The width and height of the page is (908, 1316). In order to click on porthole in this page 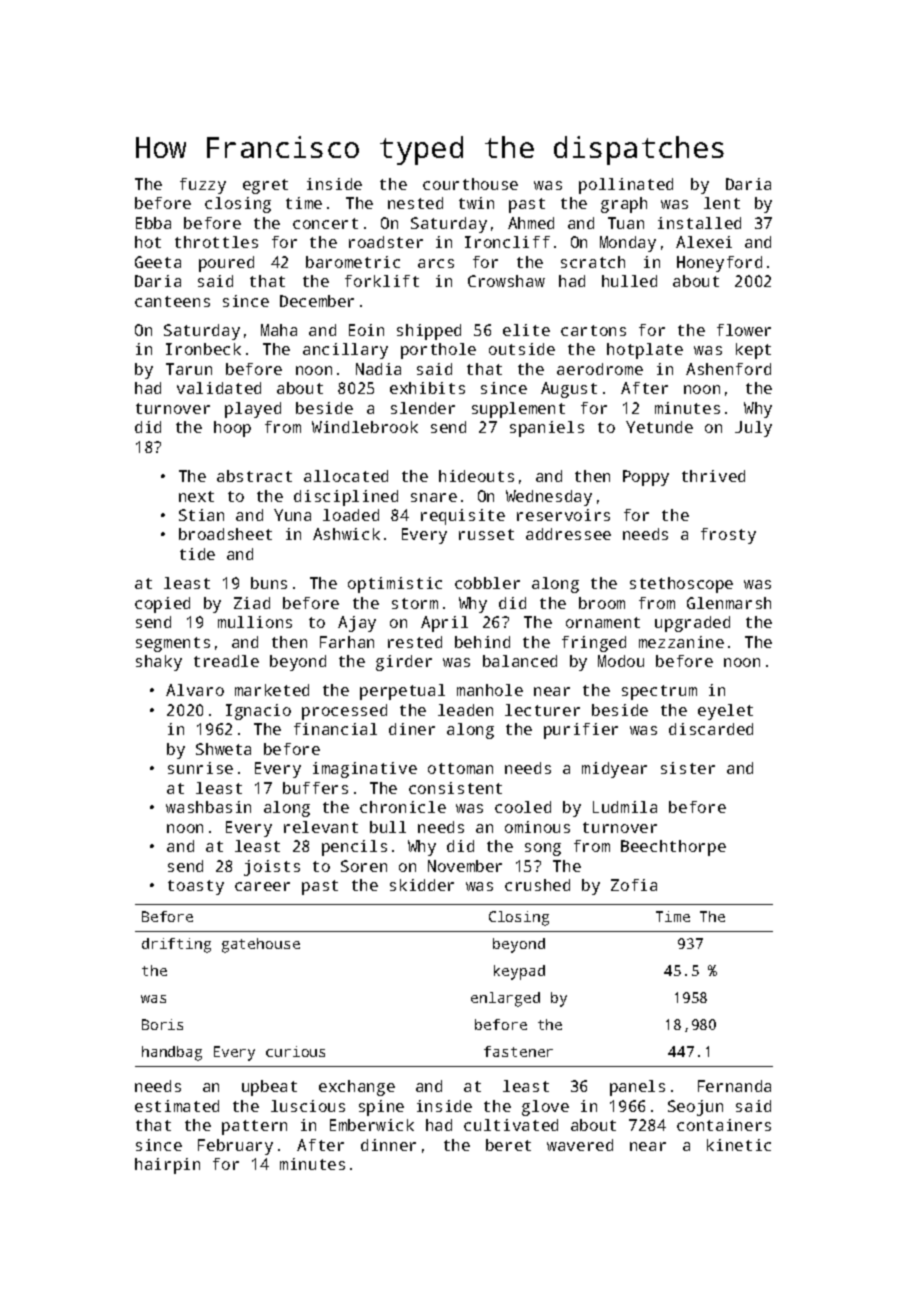, I will do `click(438, 351)`.
